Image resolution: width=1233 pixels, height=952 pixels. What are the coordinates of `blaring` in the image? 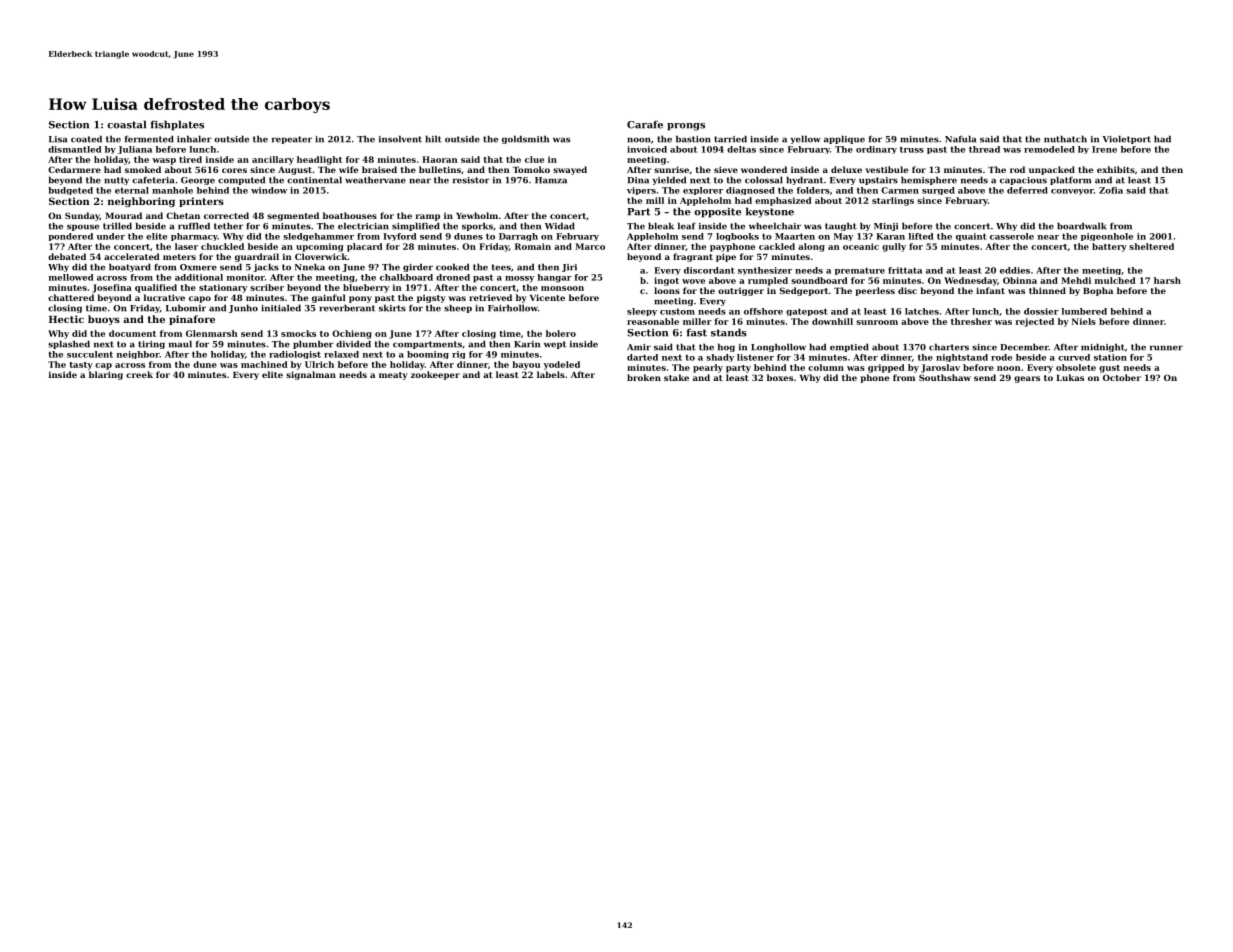 It's located at (106, 375).
